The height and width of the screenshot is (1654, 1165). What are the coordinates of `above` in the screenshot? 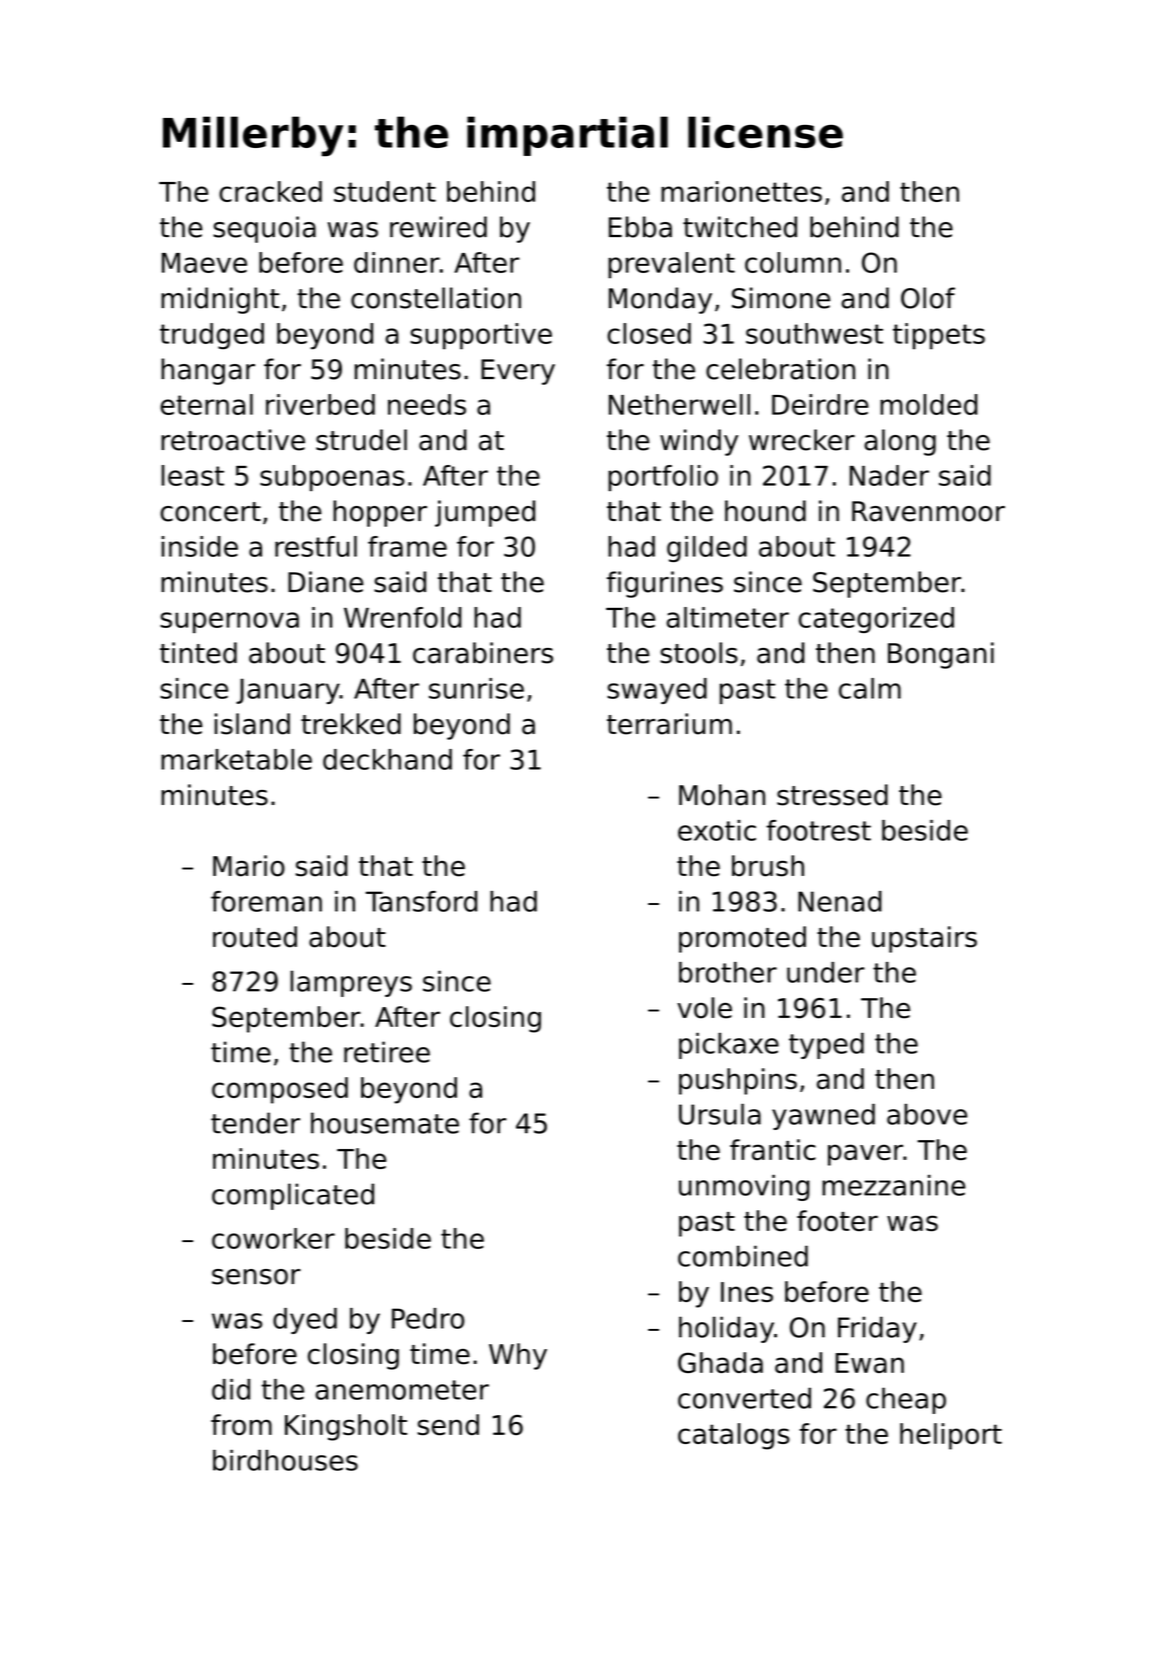 It's located at (927, 1114).
